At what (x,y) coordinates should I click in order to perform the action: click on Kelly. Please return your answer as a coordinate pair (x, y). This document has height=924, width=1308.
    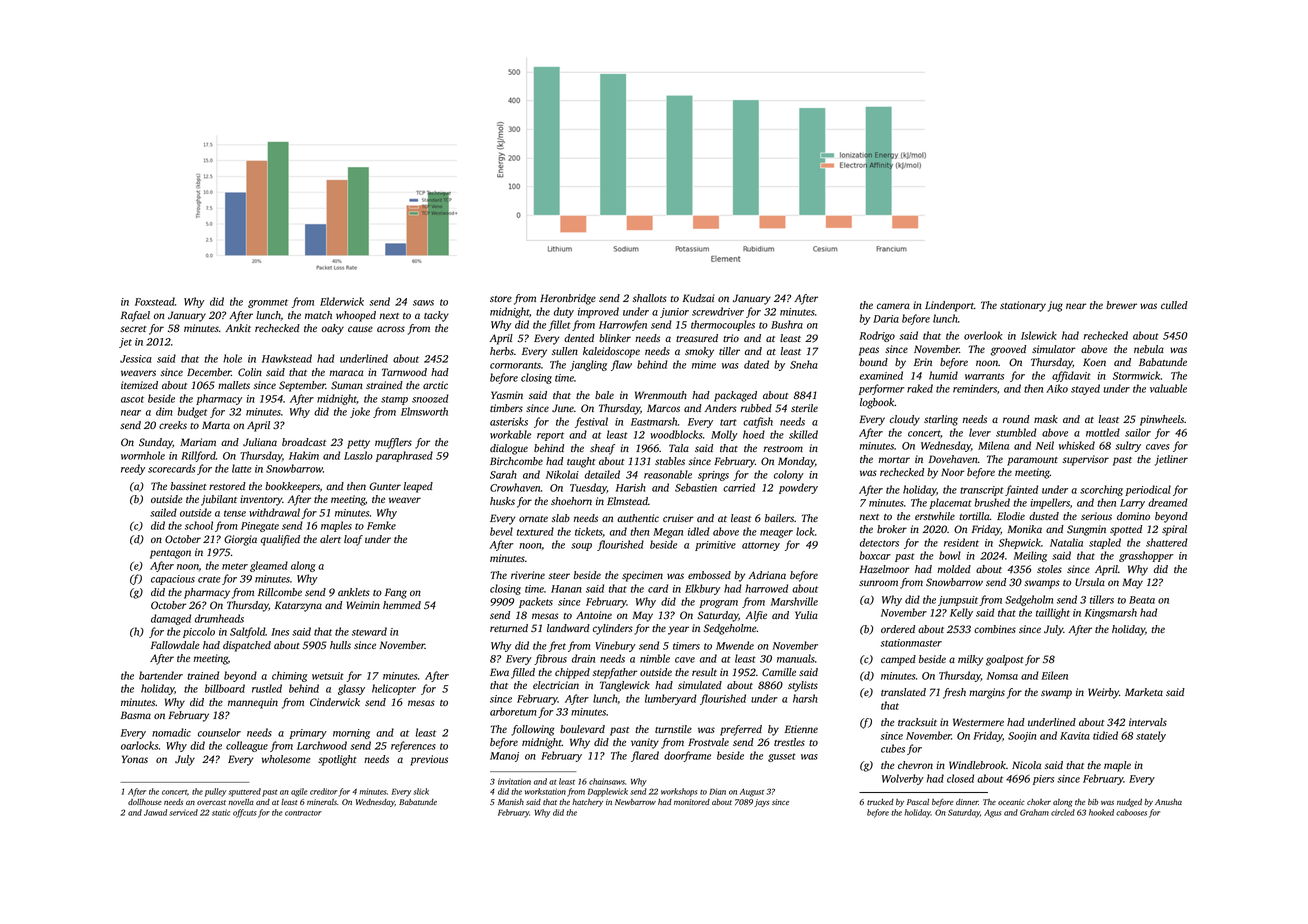
    Looking at the image, I should click on (961, 613).
